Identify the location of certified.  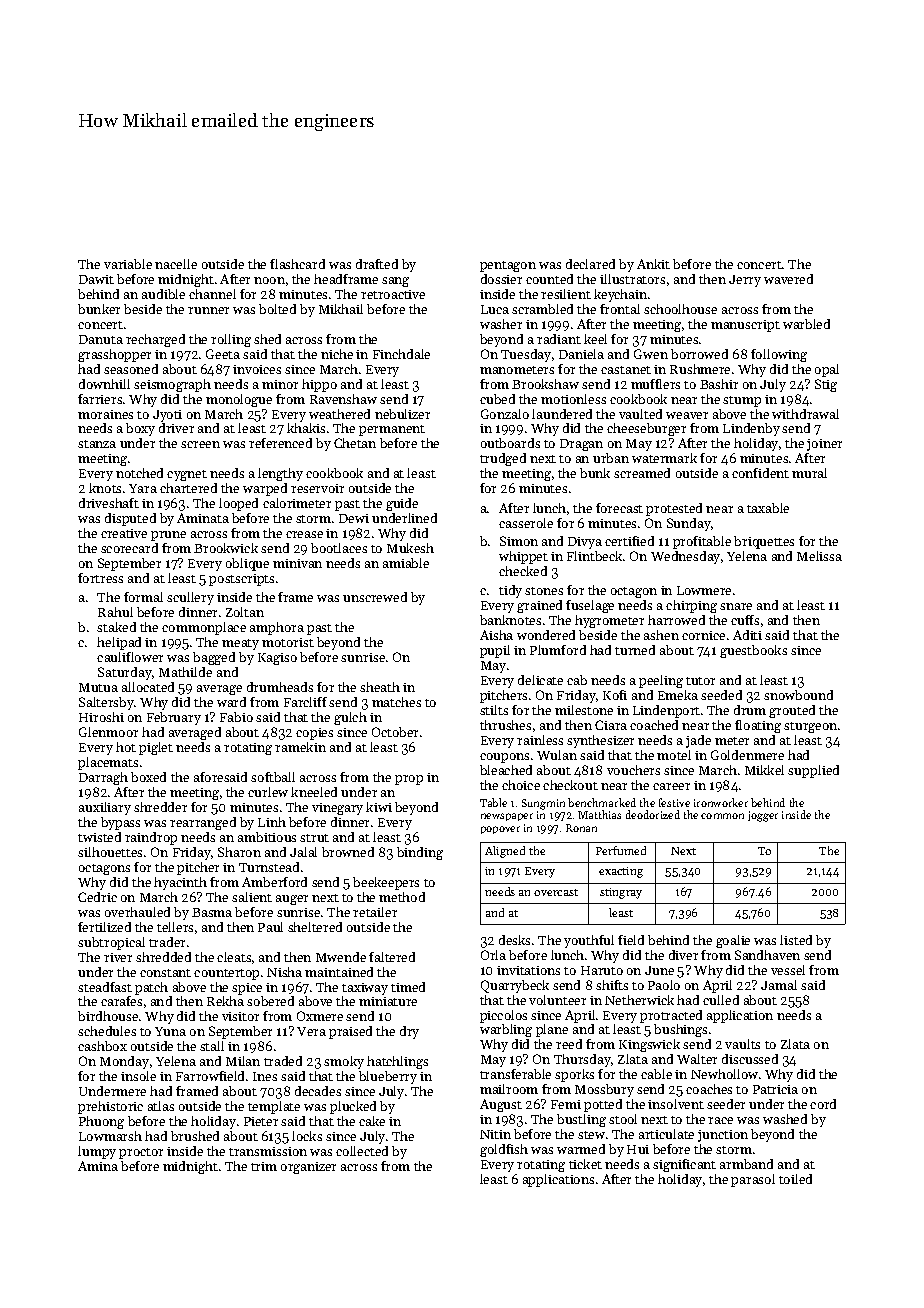
(629, 541).
